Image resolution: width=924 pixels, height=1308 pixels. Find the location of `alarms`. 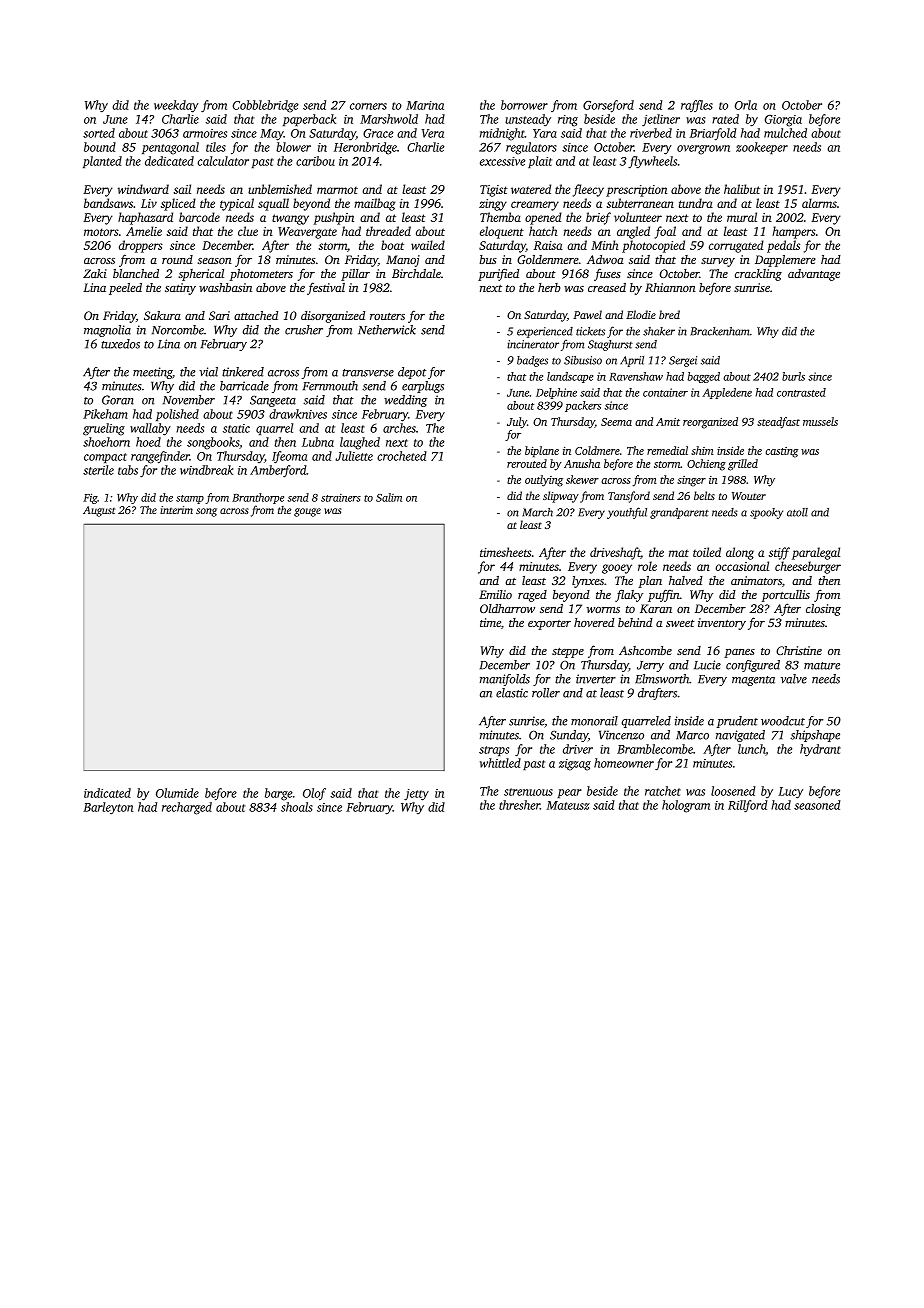

alarms is located at coordinates (819, 203).
